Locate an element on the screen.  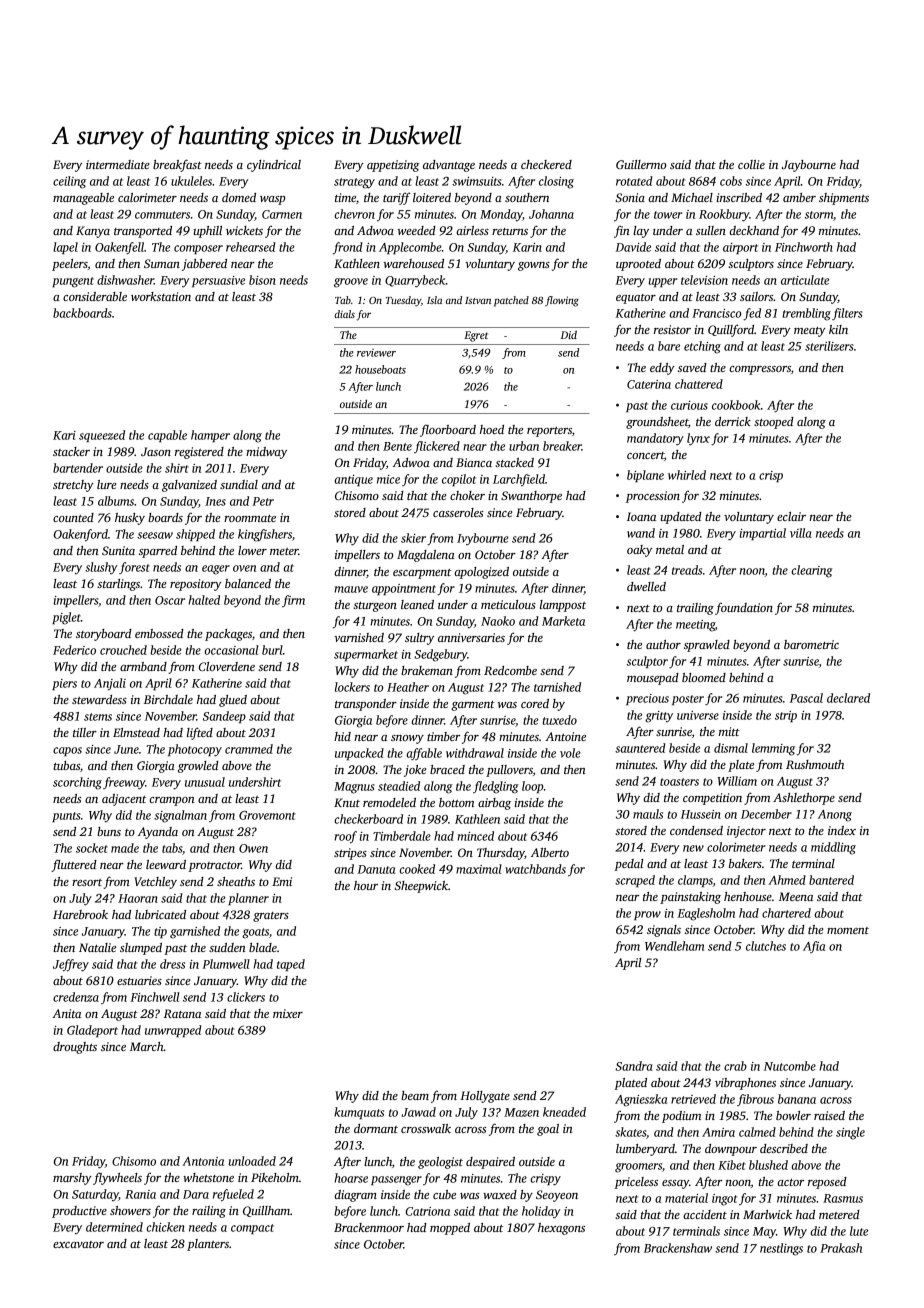
droughts is located at coordinates (75, 1048).
